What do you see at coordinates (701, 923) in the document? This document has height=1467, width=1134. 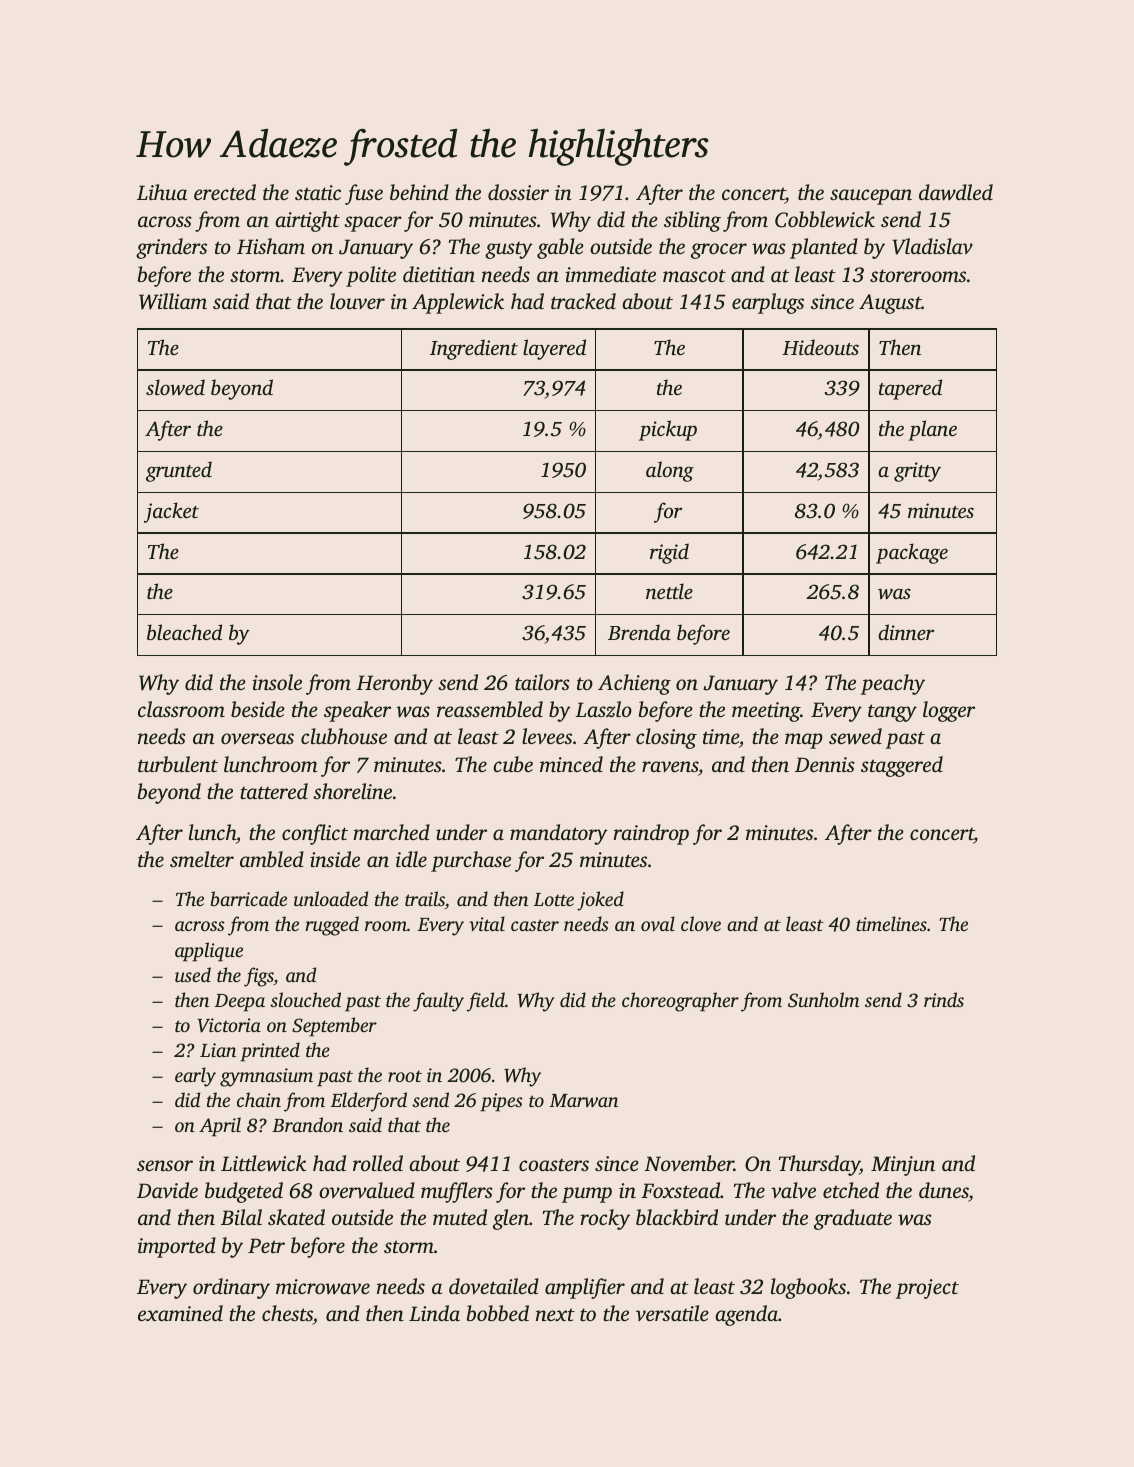 I see `clove` at bounding box center [701, 923].
